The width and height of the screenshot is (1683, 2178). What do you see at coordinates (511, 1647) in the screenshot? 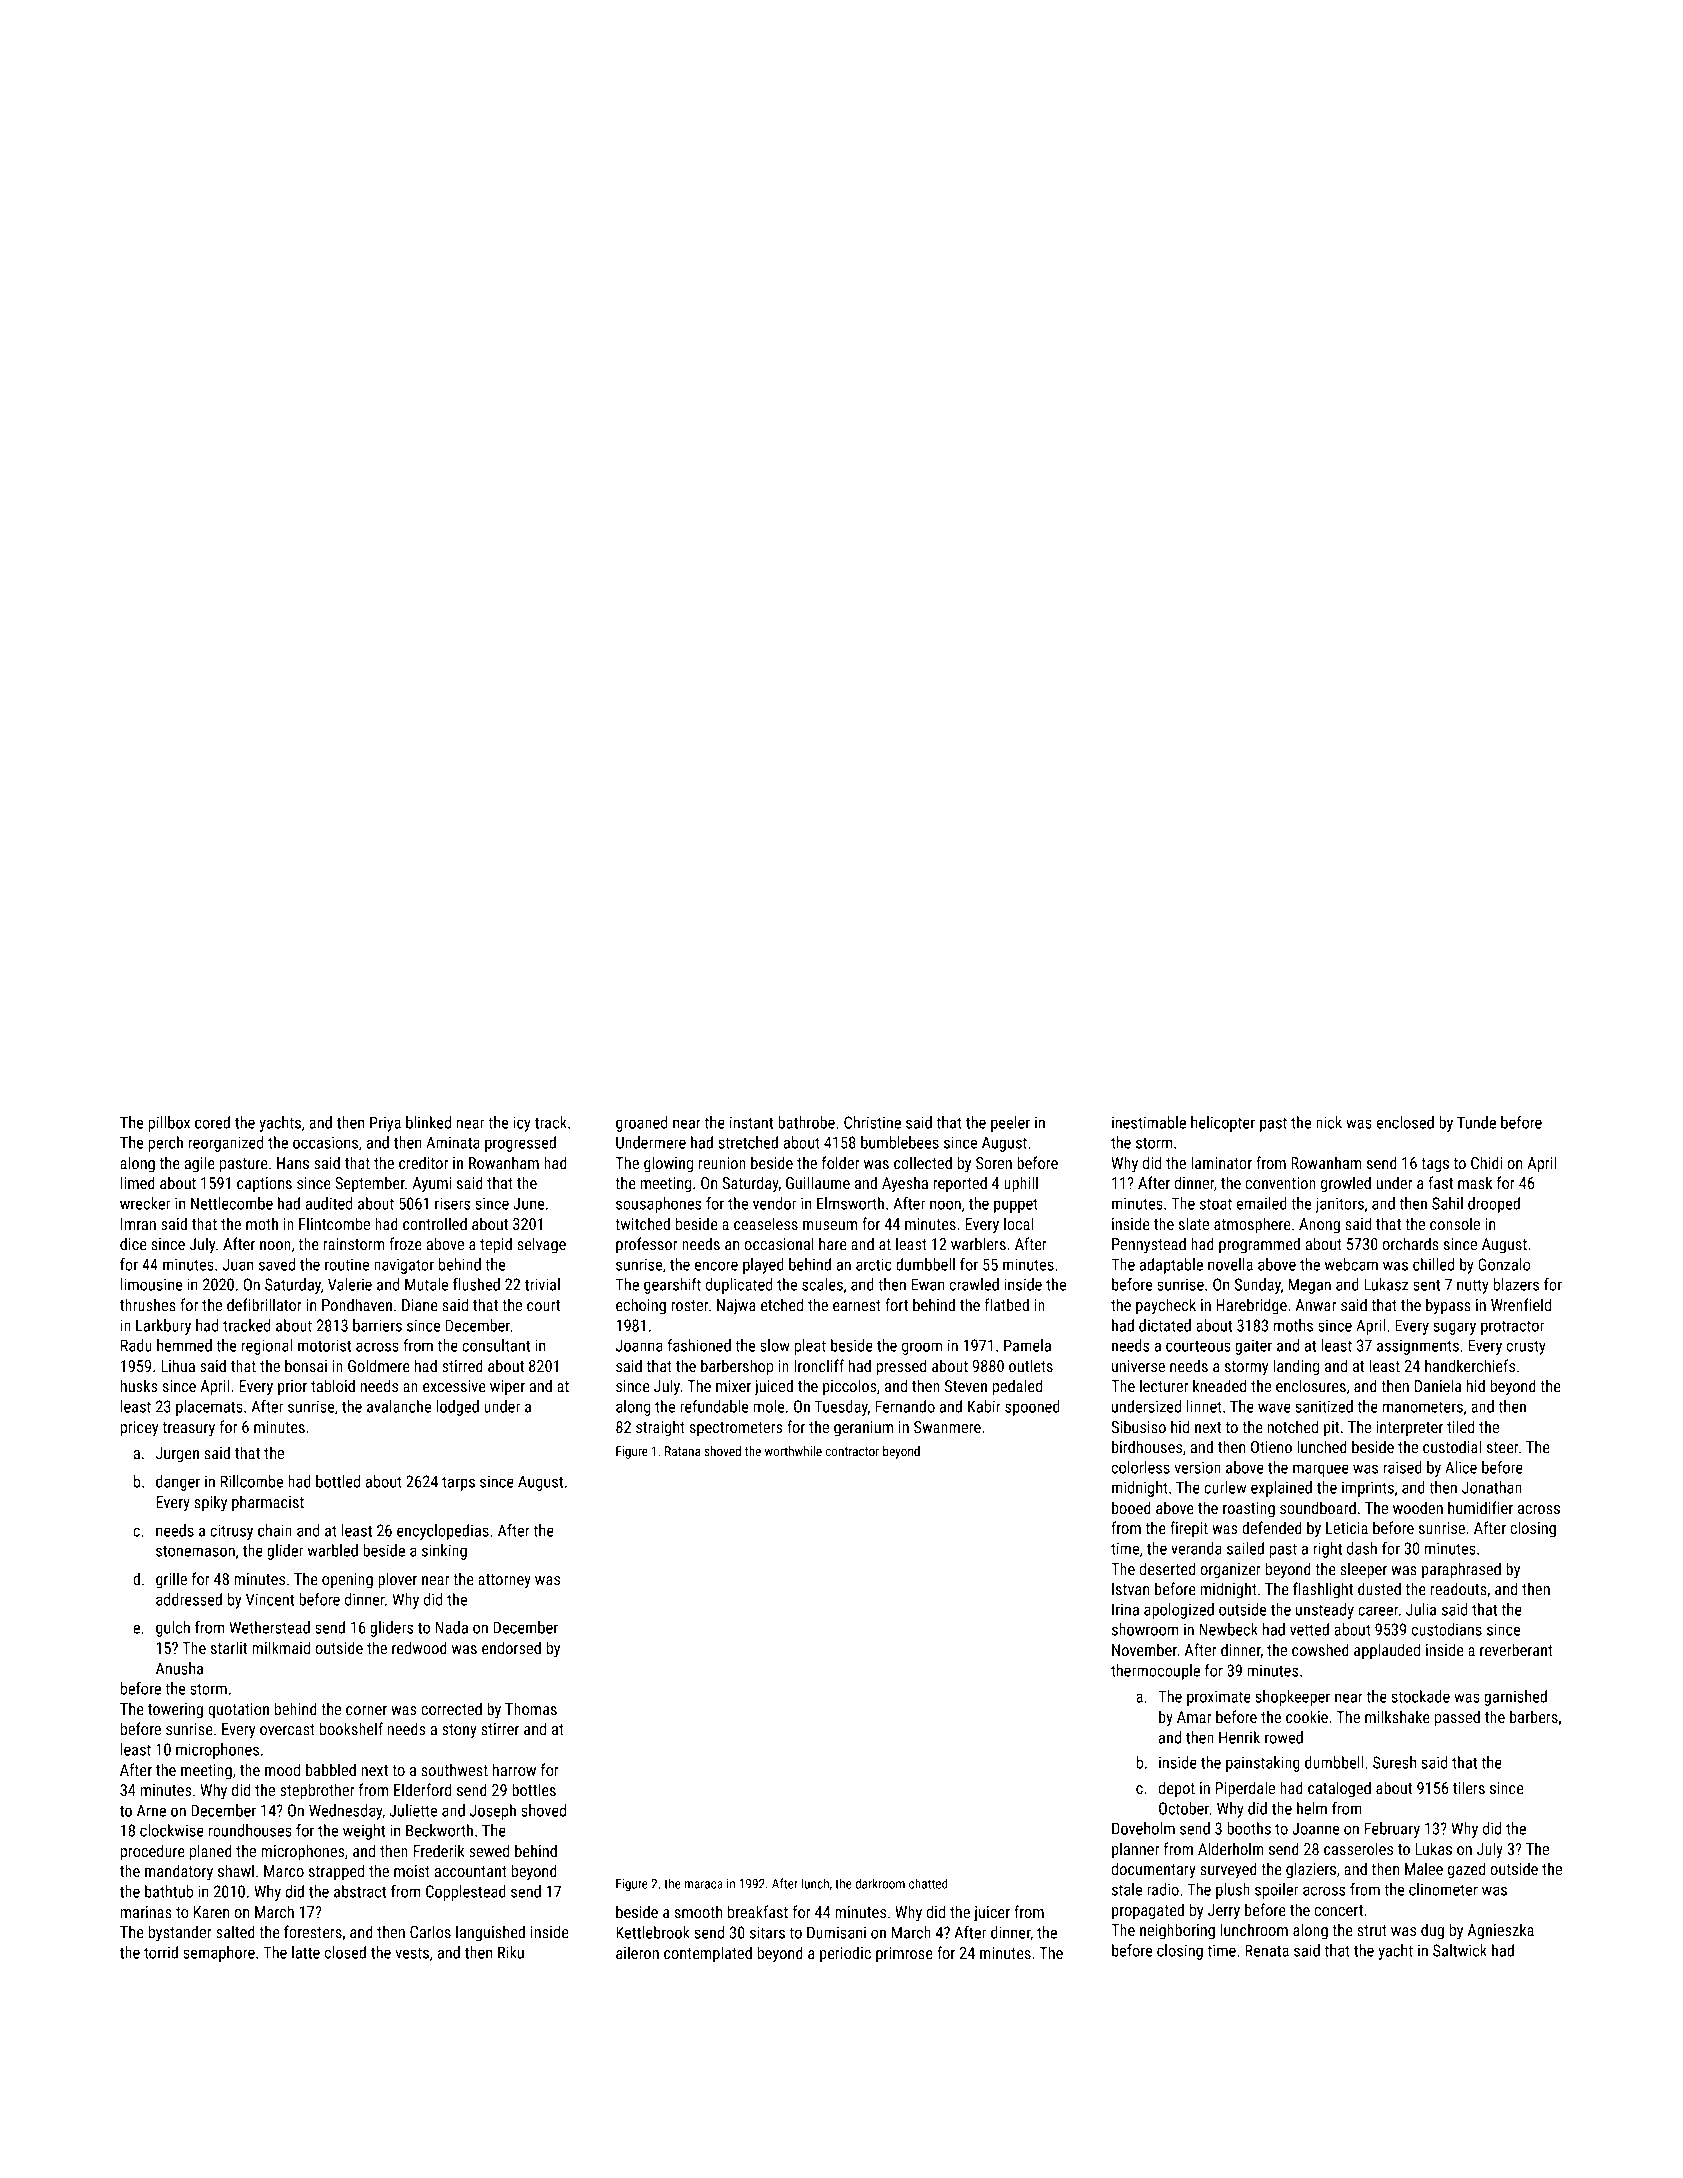
I see `endorsed` at bounding box center [511, 1647].
